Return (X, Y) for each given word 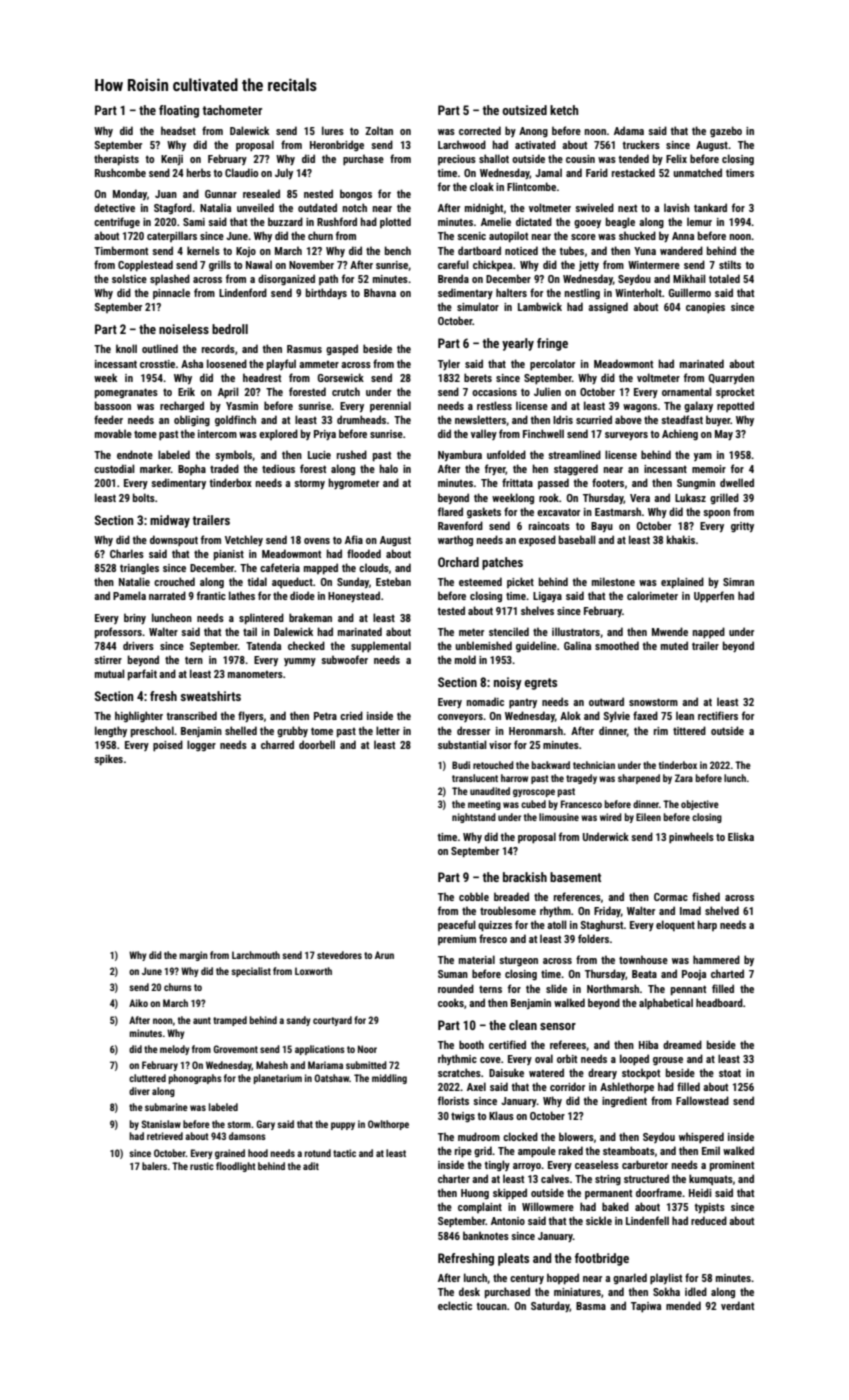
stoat (730, 1073)
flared (450, 511)
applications (320, 1050)
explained (682, 583)
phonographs (195, 1079)
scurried (594, 419)
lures (333, 130)
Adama (629, 130)
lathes (242, 595)
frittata (517, 482)
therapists (116, 160)
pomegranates (126, 393)
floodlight (236, 1167)
